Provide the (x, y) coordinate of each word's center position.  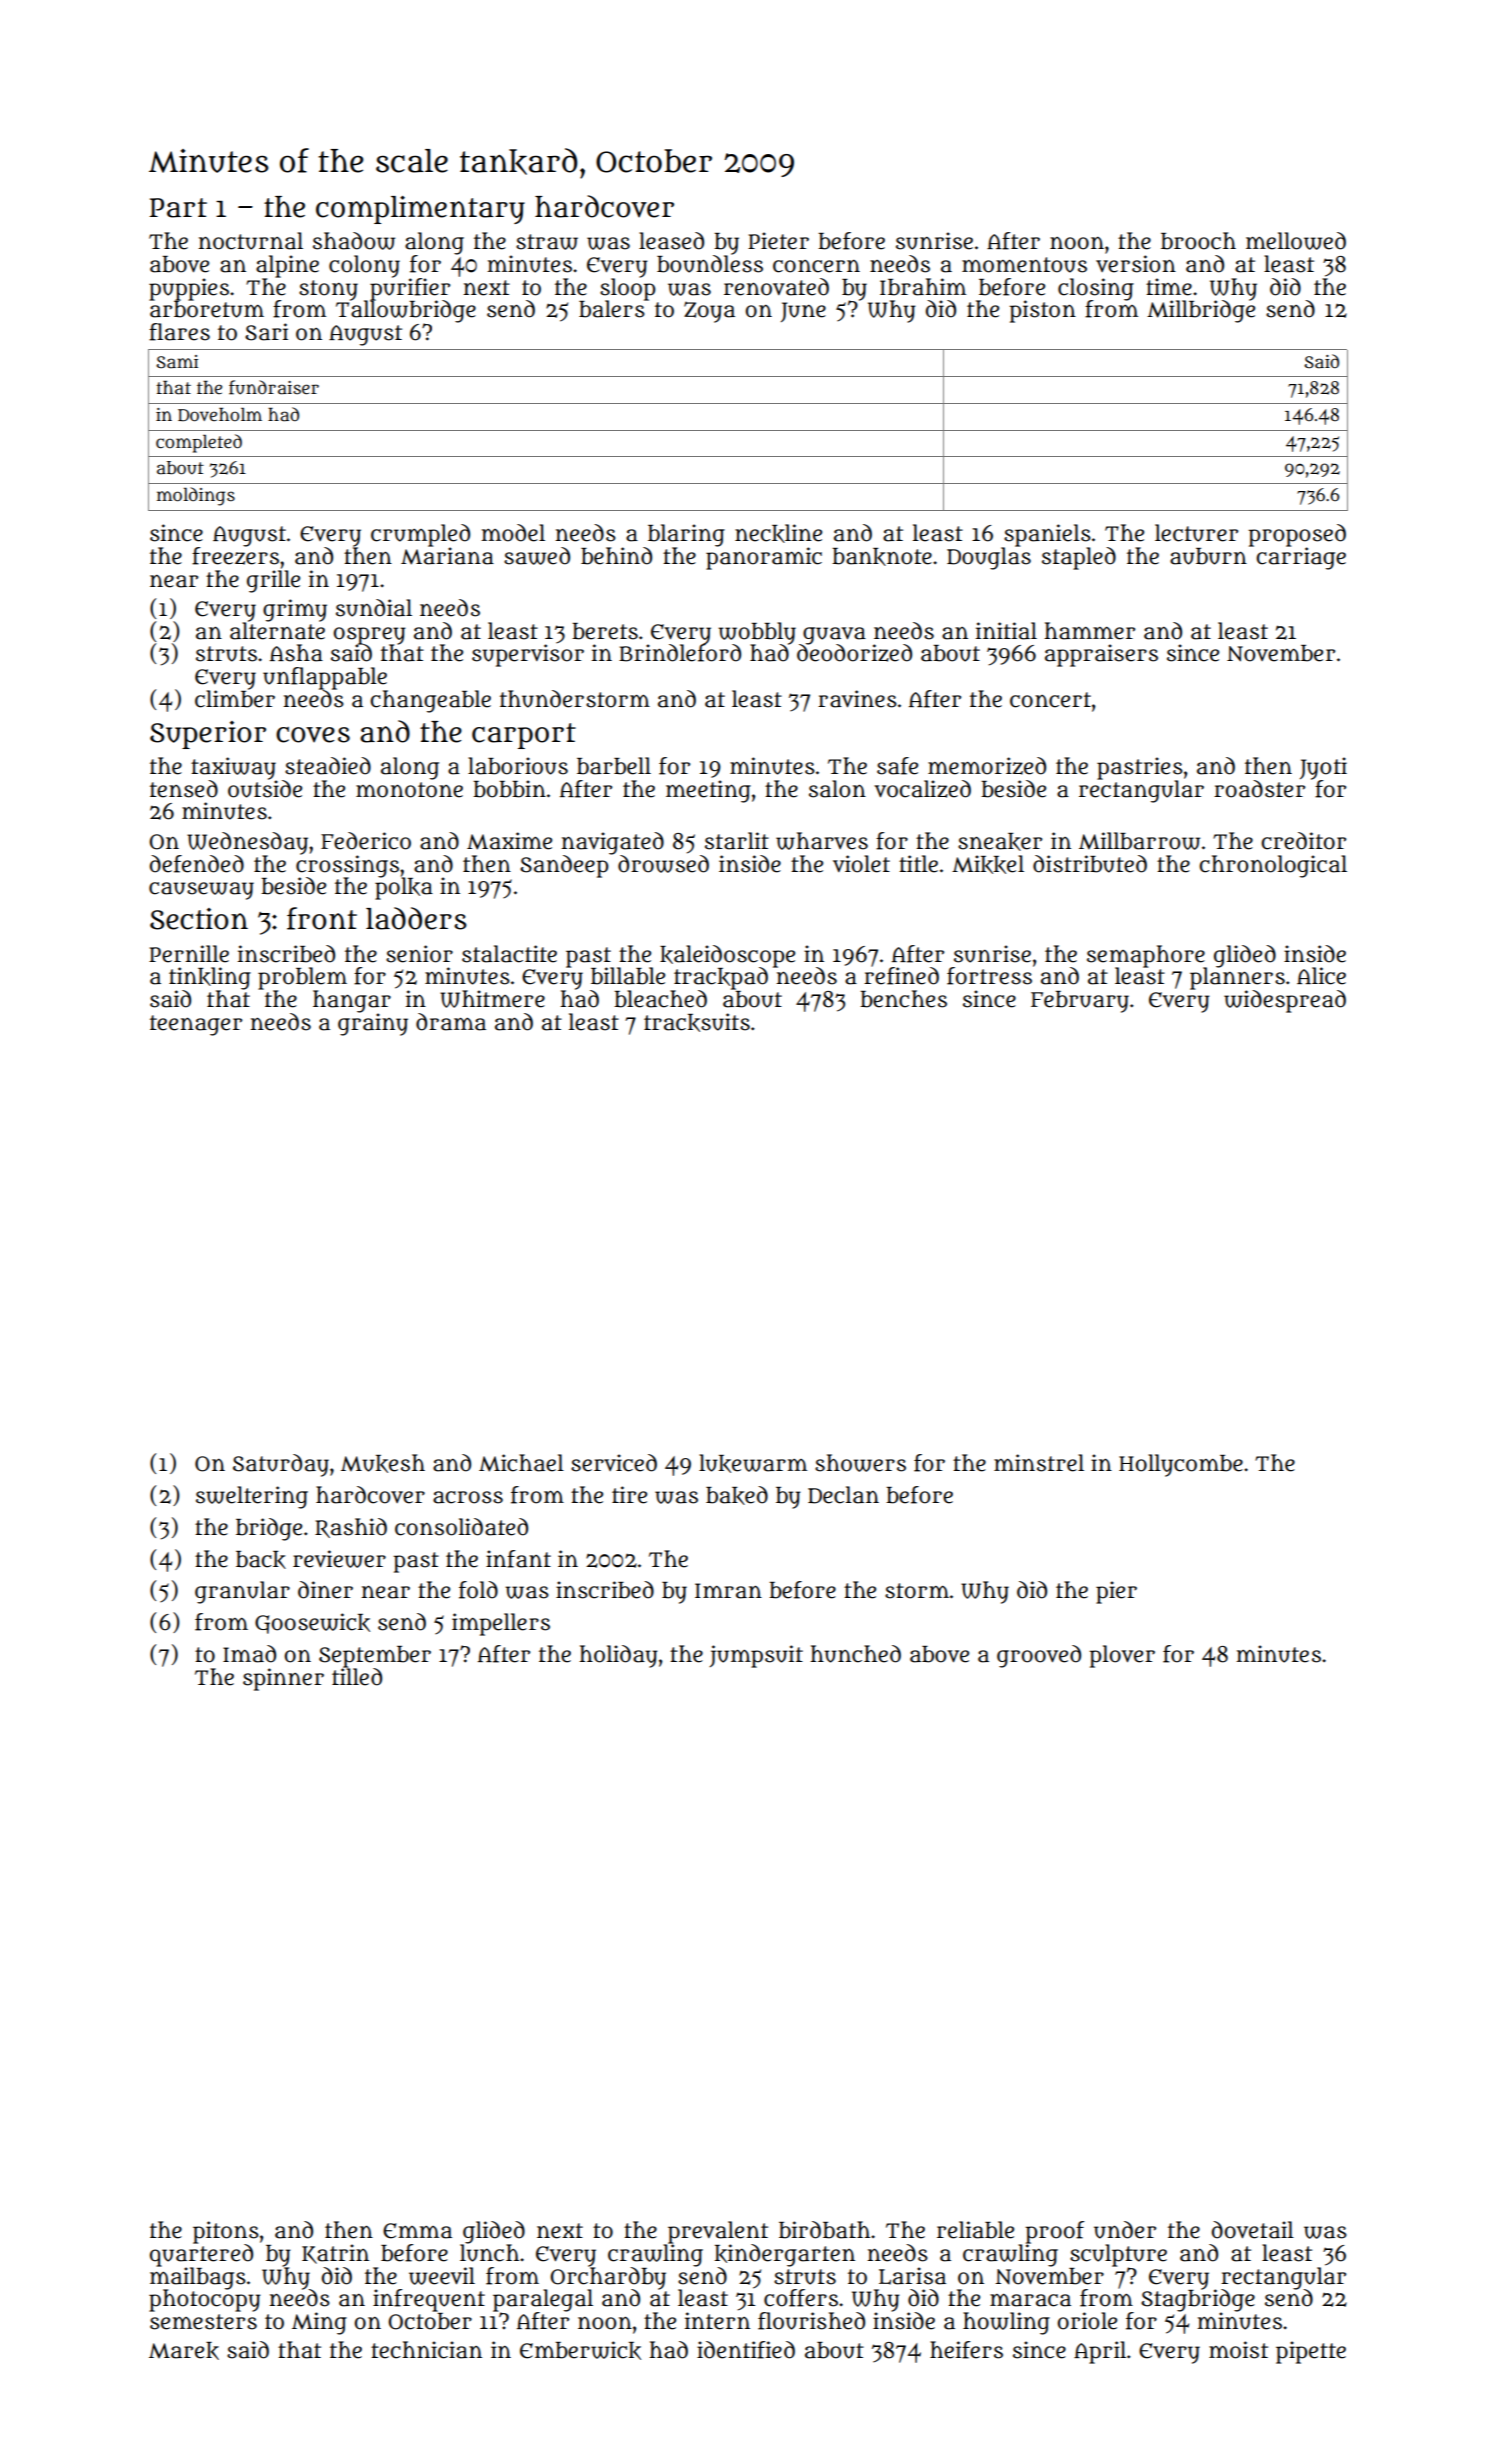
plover (1122, 1656)
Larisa (912, 2276)
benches (903, 999)
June (803, 312)
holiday (618, 1656)
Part (178, 208)
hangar (352, 1001)
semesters (203, 2322)
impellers (501, 1624)
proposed (1297, 535)
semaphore (1146, 956)
